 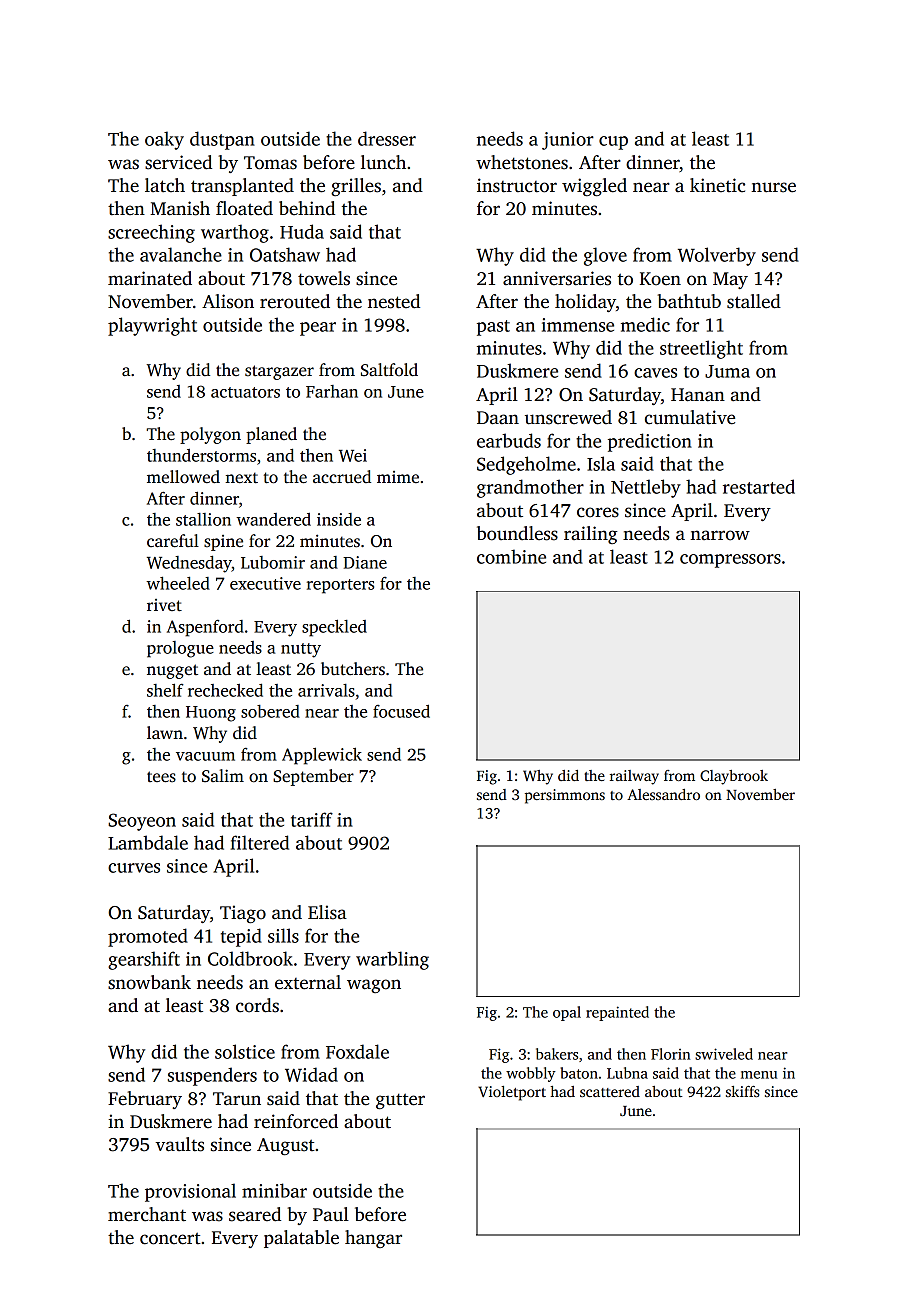 I want to click on gutter, so click(x=400, y=1101).
